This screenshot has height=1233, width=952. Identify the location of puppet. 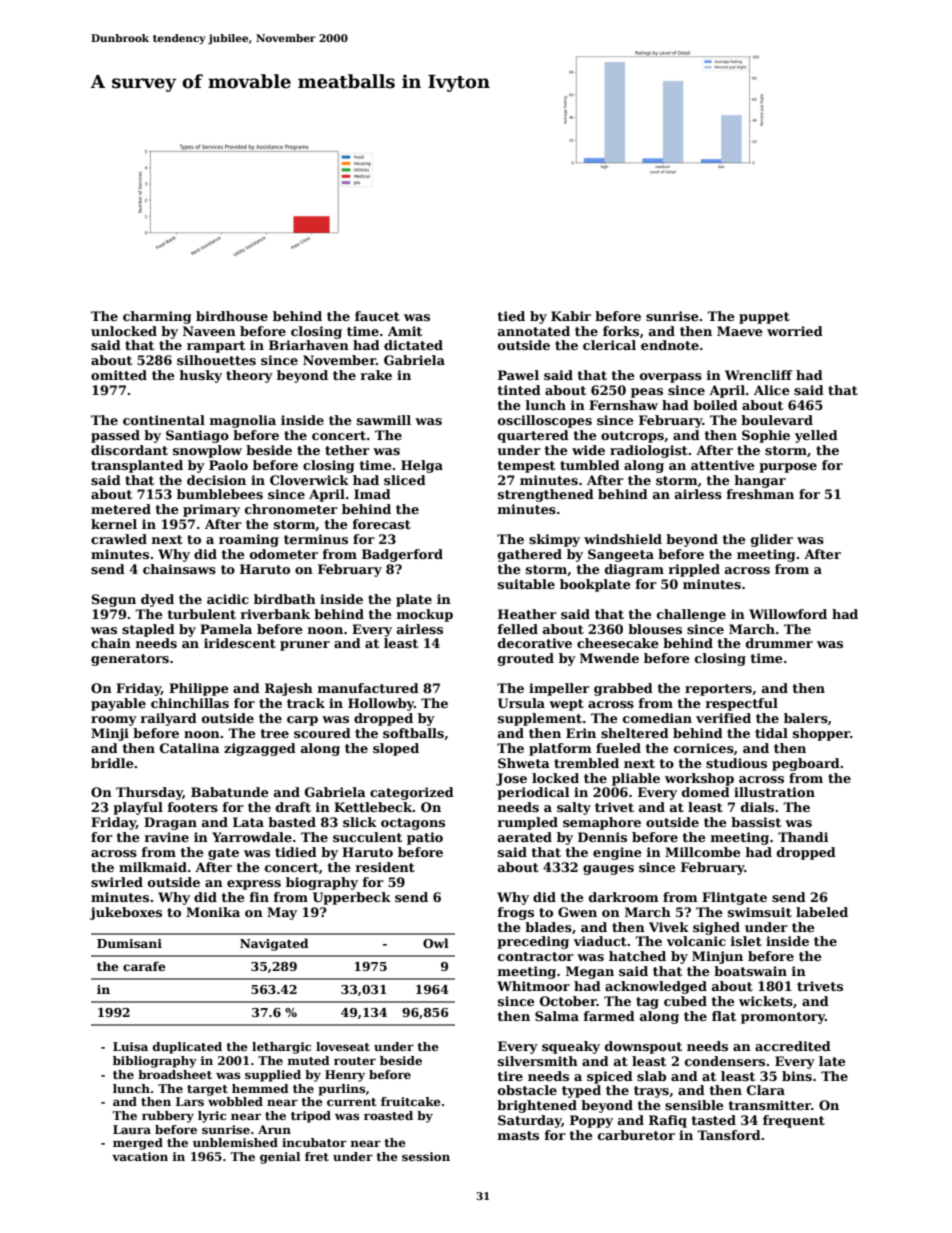
(764, 318).
